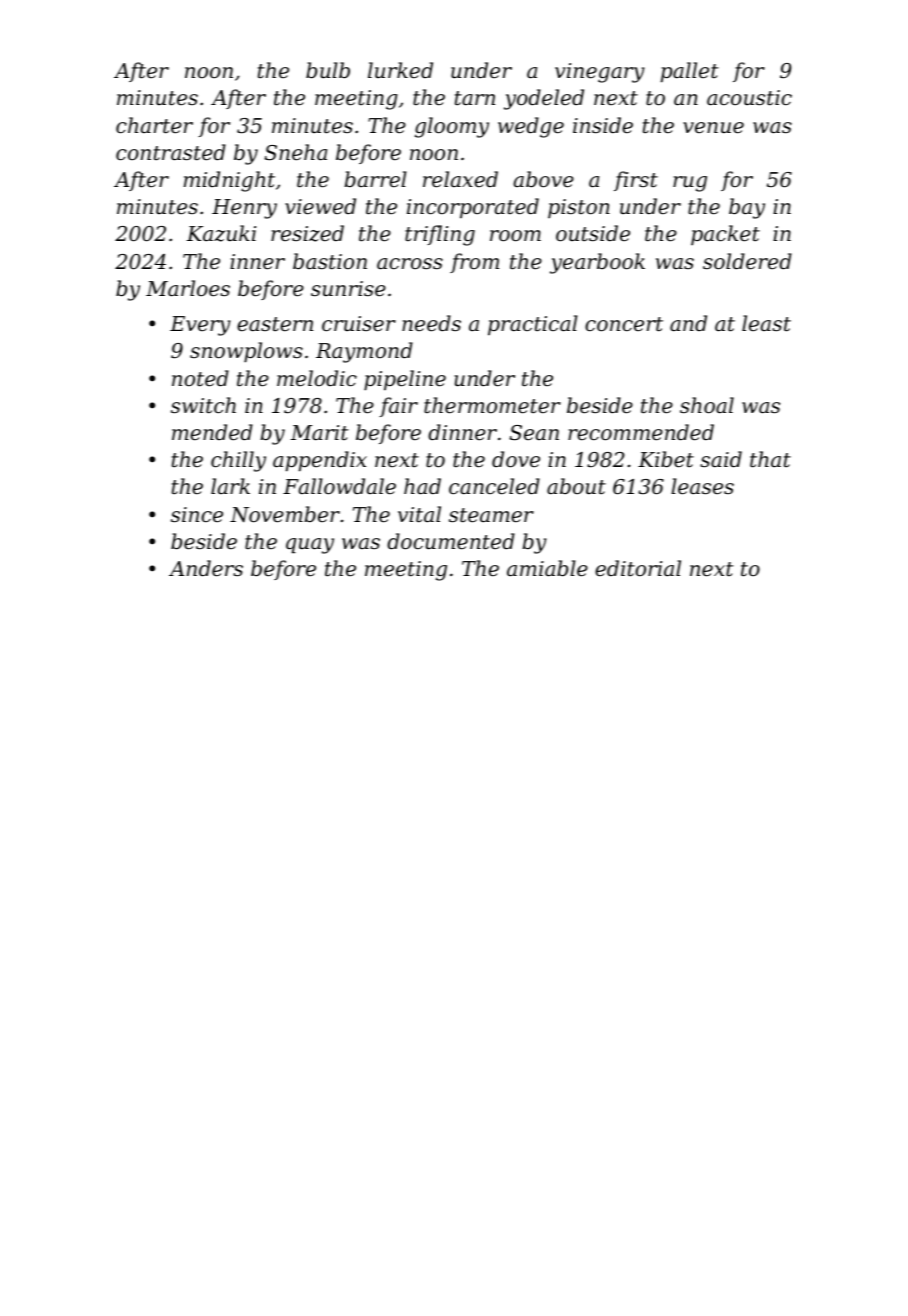 The height and width of the screenshot is (1316, 908). Describe the element at coordinates (707, 405) in the screenshot. I see `shoal` at that location.
